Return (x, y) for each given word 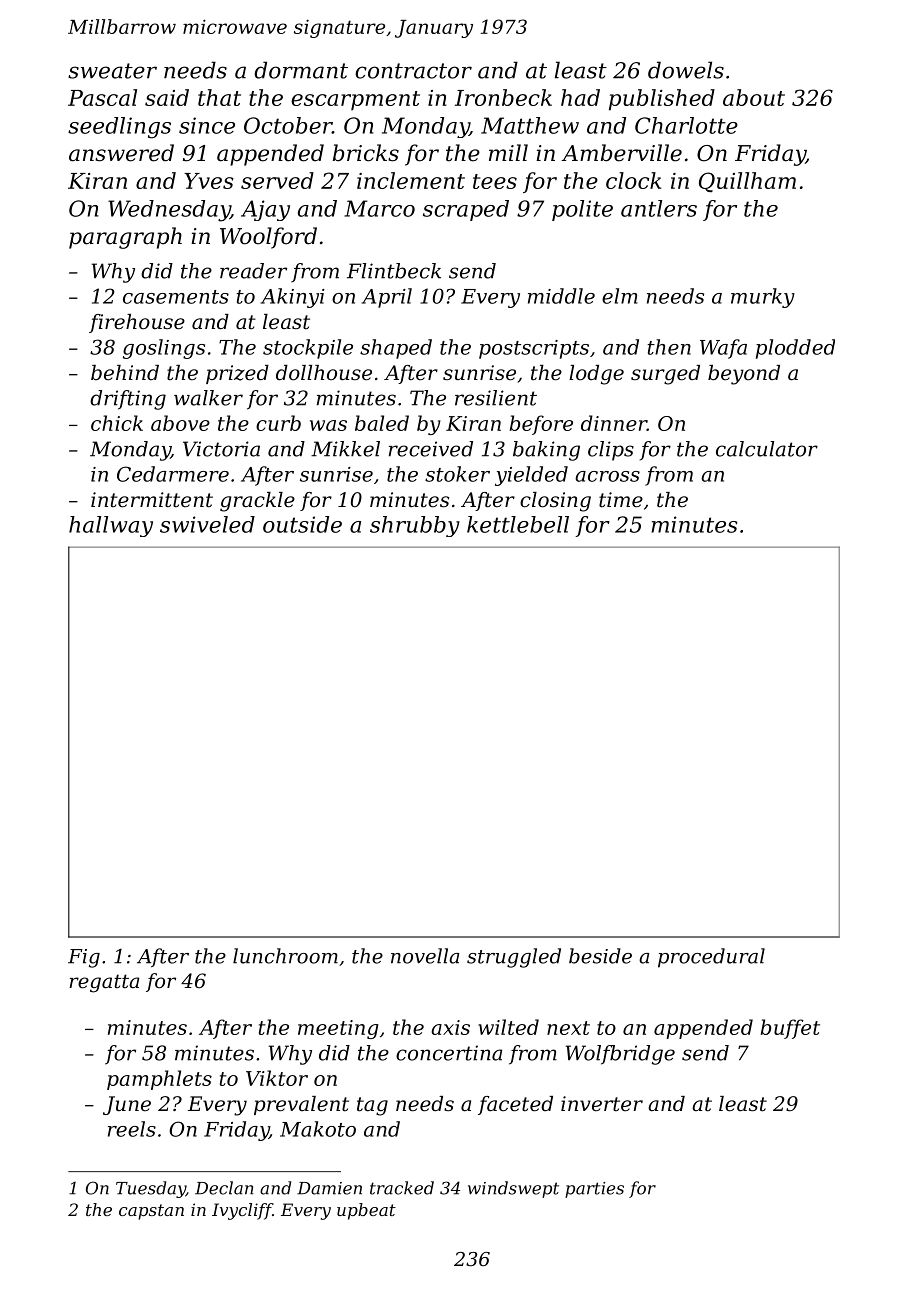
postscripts (534, 349)
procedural (711, 958)
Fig (84, 958)
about (754, 97)
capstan (151, 1212)
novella (425, 956)
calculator (767, 449)
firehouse (137, 323)
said (167, 97)
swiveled (207, 524)
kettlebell (518, 524)
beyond (744, 375)
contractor (413, 71)
